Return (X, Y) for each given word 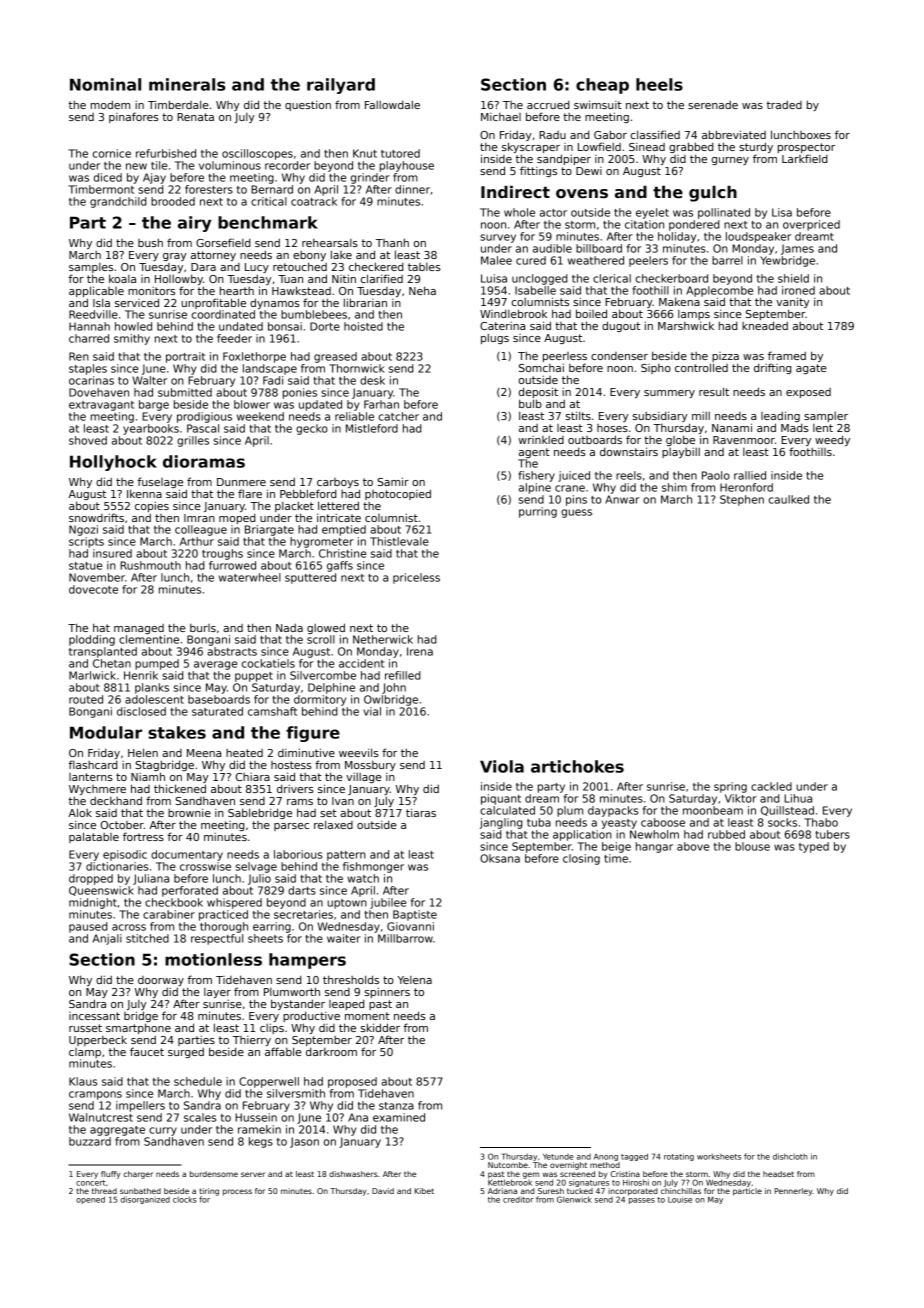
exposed (808, 393)
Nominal (105, 84)
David (383, 1191)
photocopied (398, 494)
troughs (222, 554)
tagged (634, 1157)
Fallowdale (392, 104)
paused (88, 927)
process (237, 1192)
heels (659, 84)
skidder (380, 1027)
